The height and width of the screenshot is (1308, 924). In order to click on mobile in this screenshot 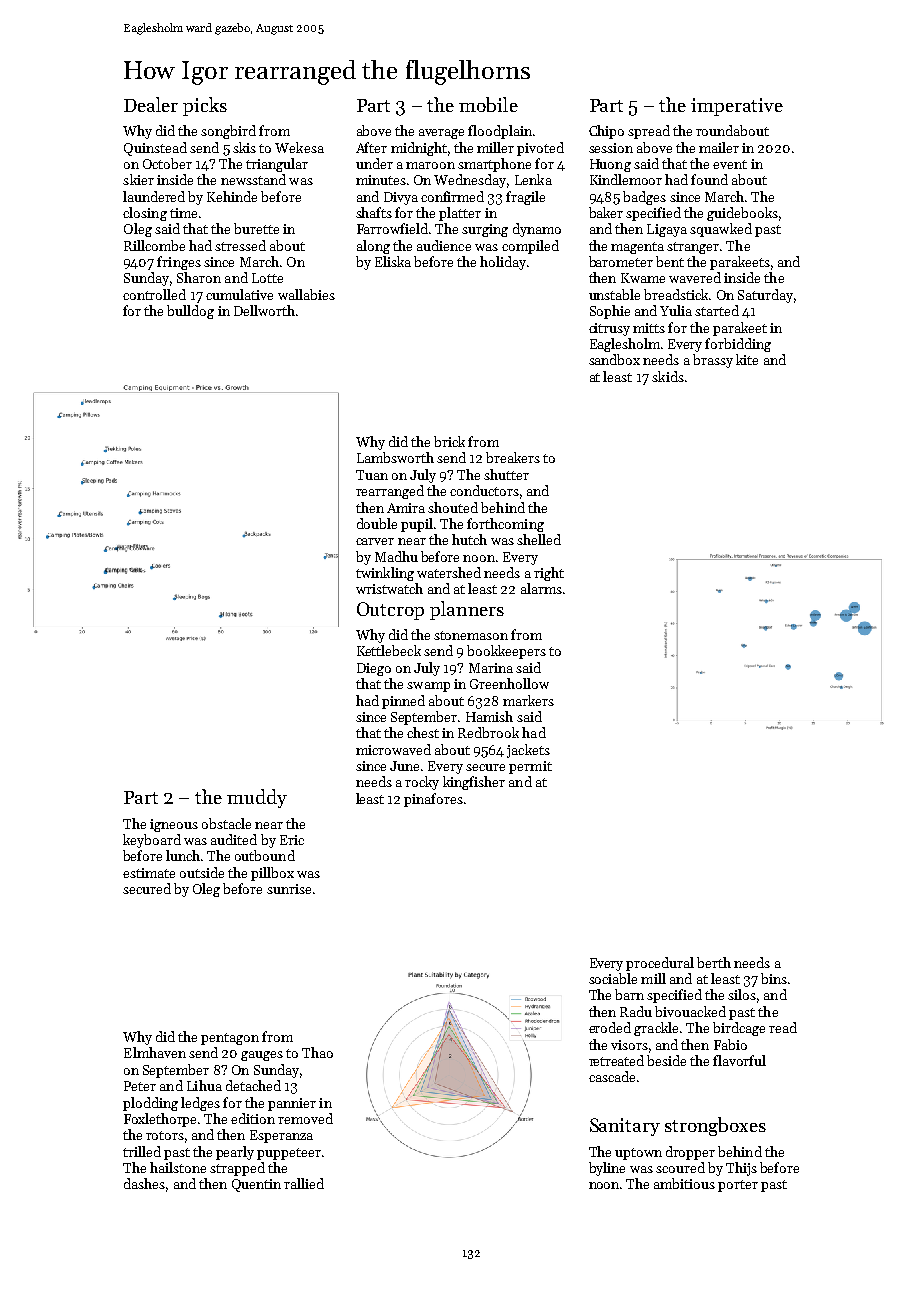, I will do `click(488, 104)`.
